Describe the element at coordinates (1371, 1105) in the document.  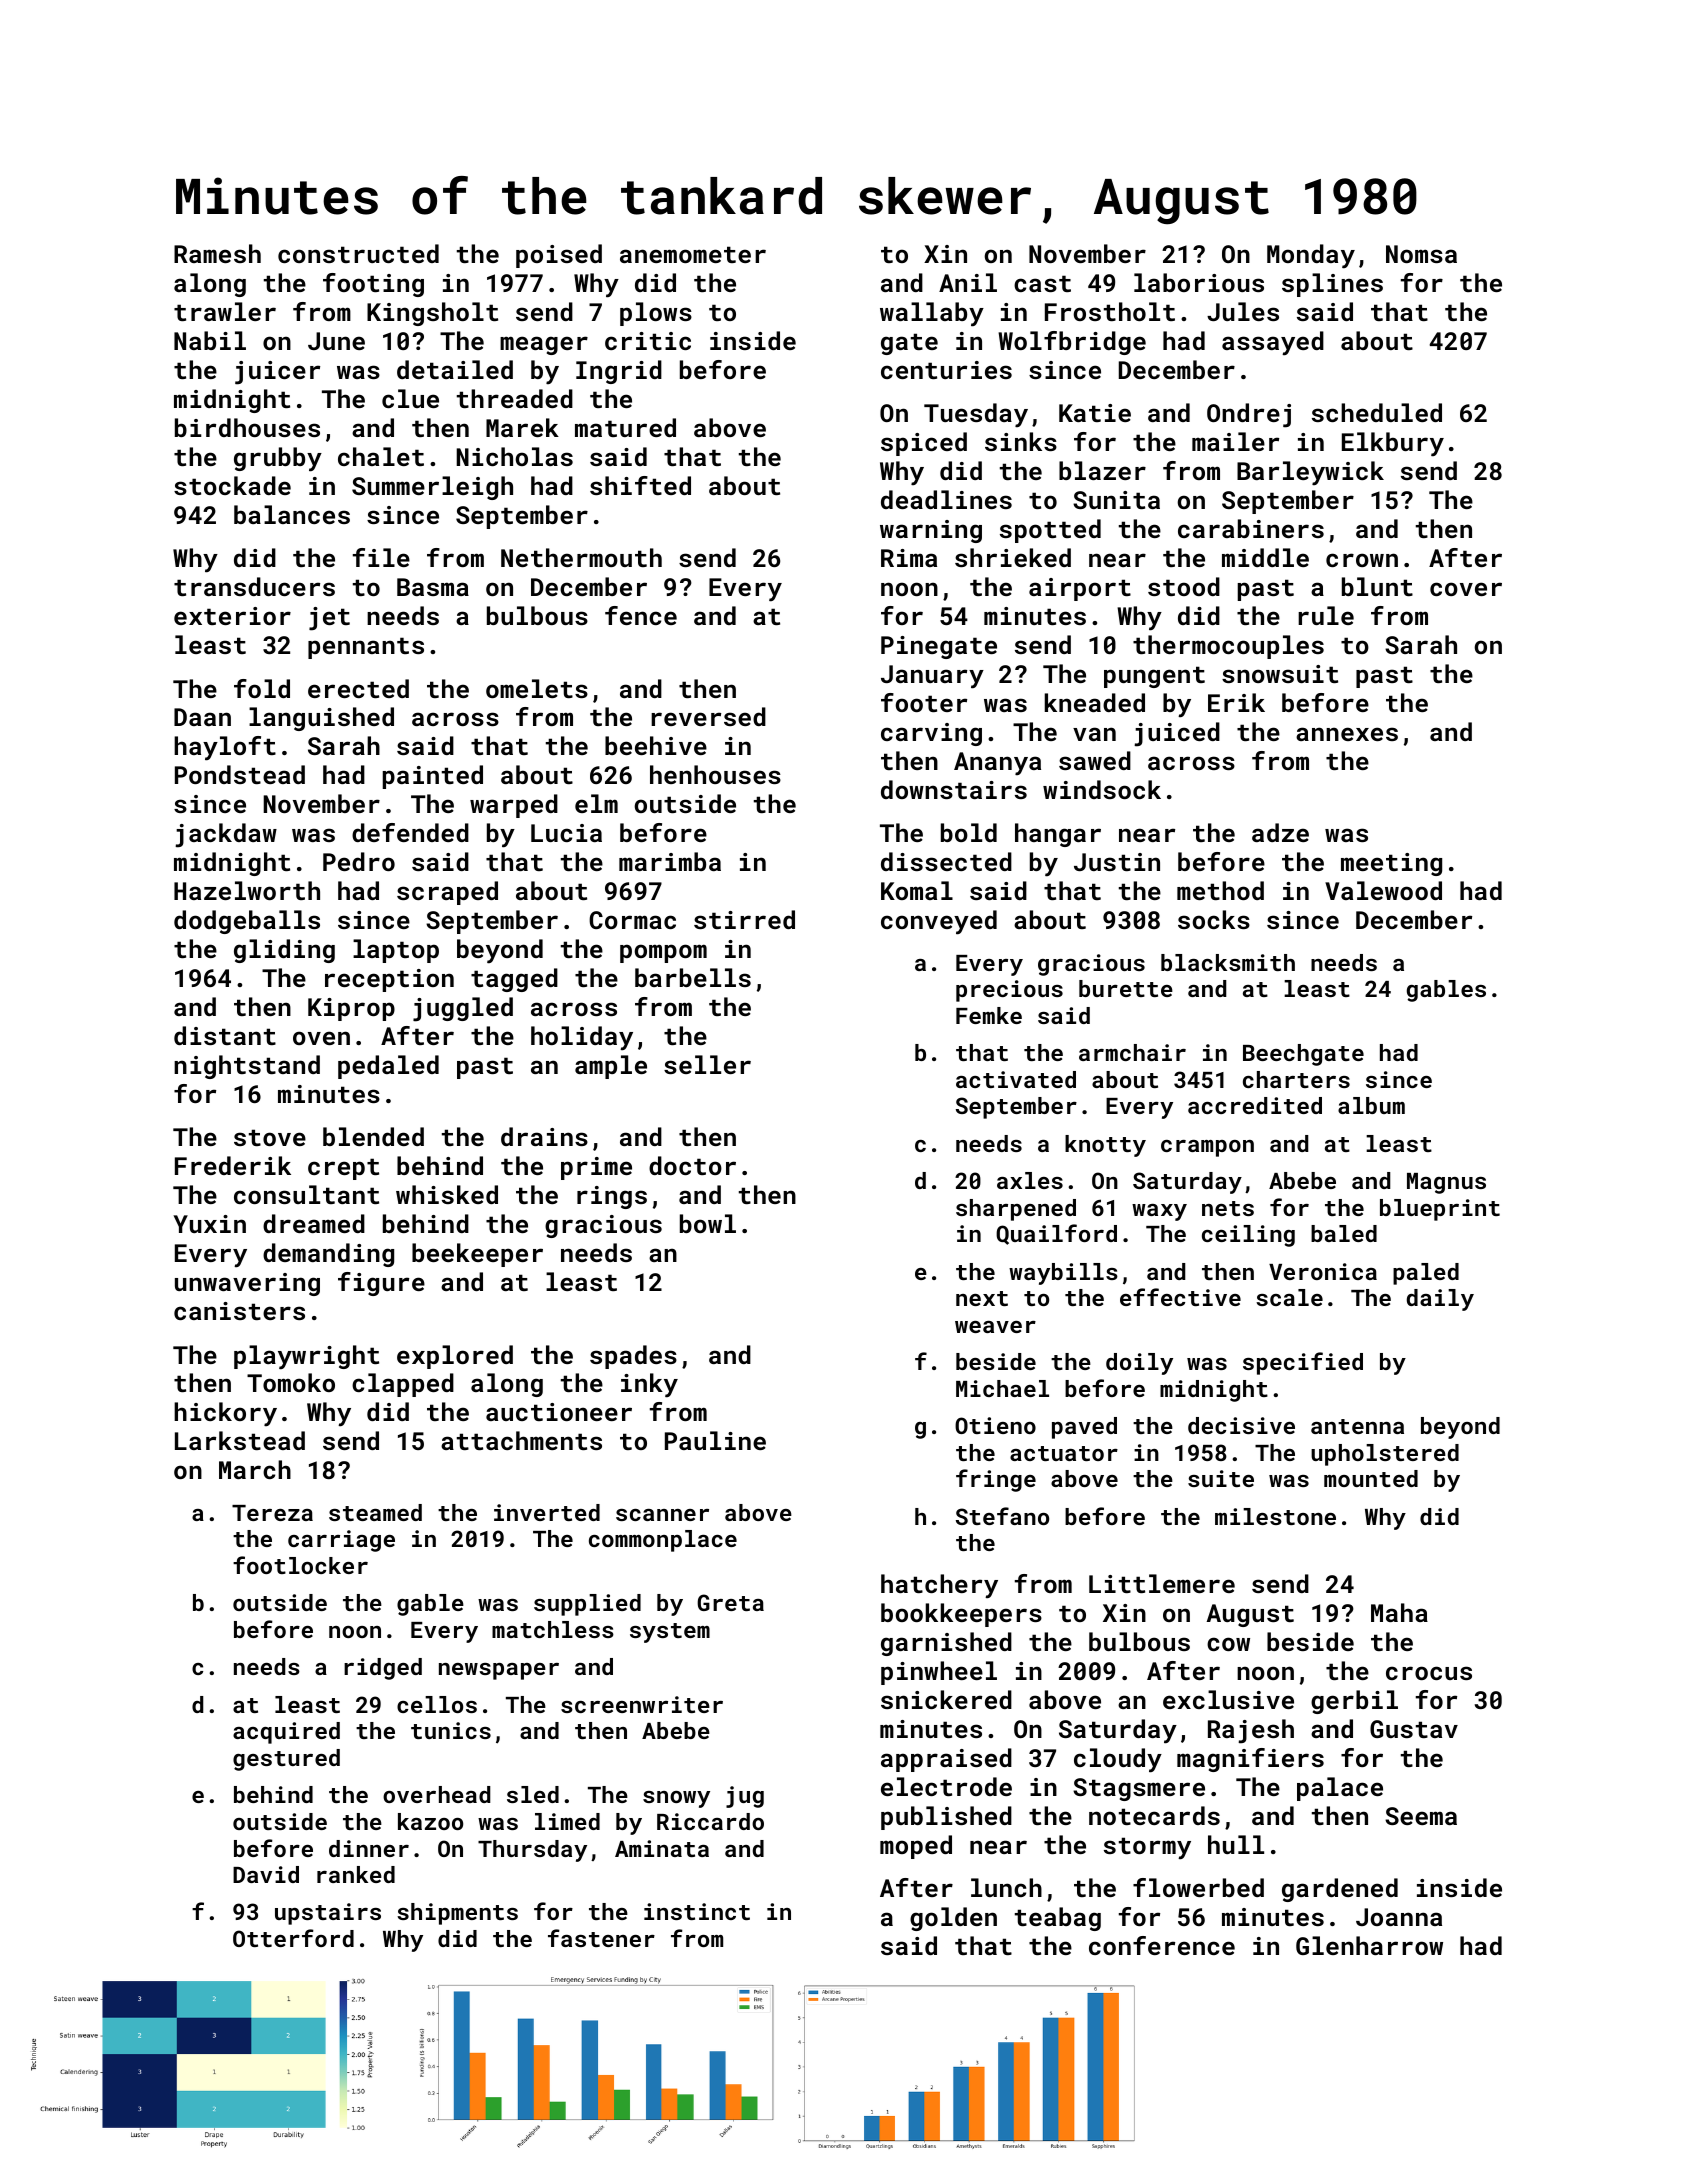
I see `album` at that location.
